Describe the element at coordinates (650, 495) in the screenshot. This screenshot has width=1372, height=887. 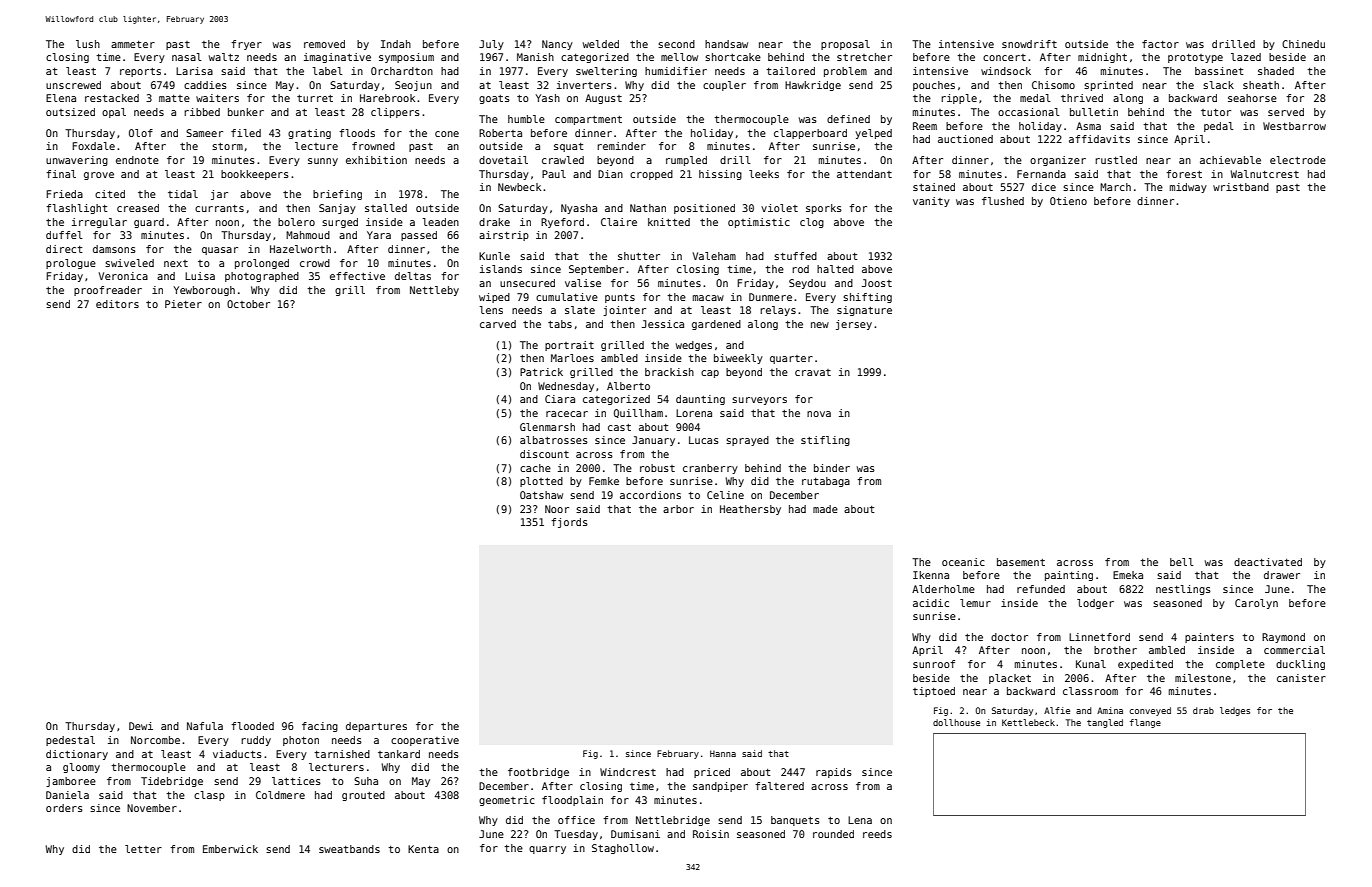
I see `accordions` at that location.
